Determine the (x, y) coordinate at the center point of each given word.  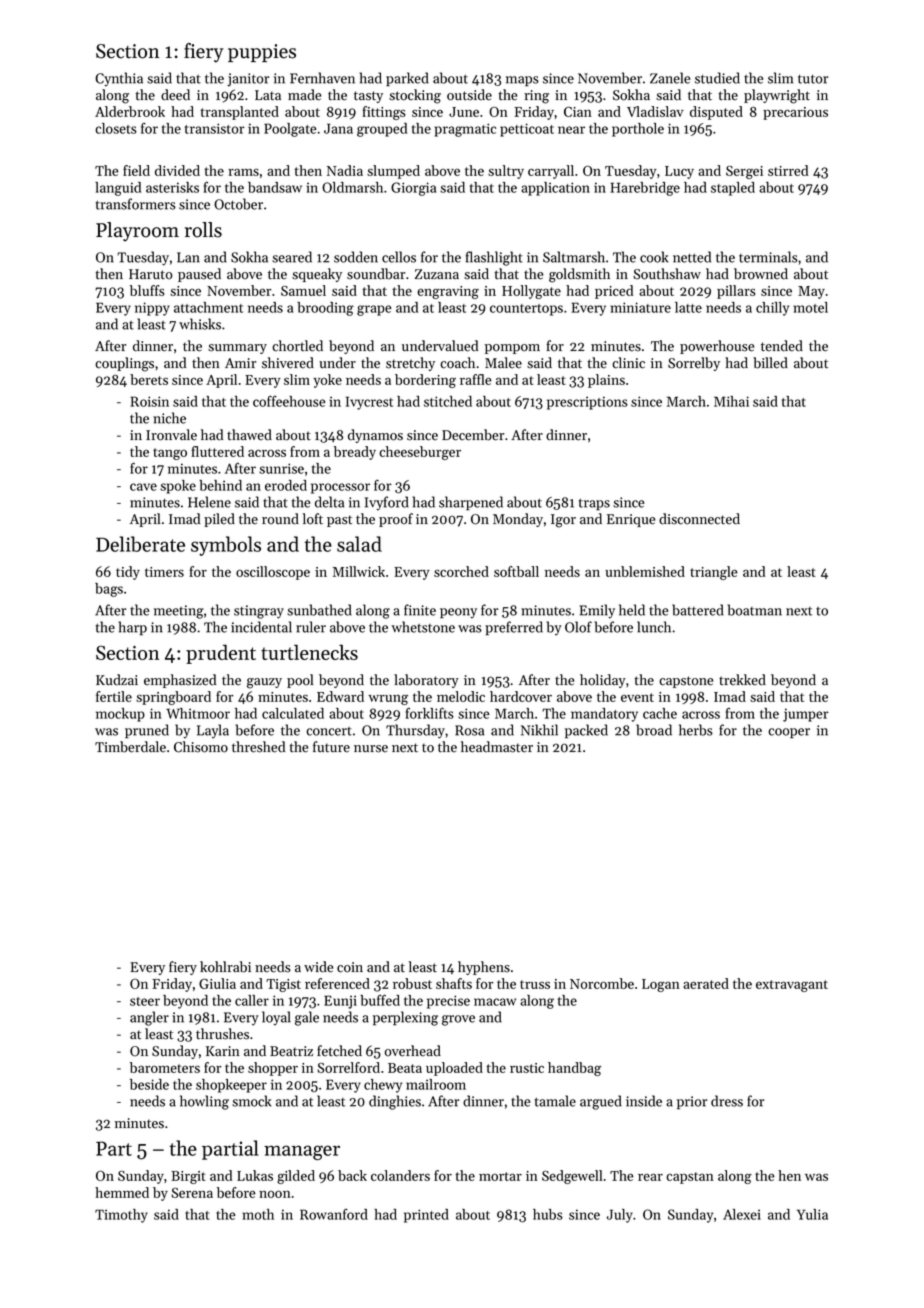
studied (717, 78)
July (620, 1216)
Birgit (188, 1177)
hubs (548, 1214)
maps (522, 81)
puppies (262, 53)
